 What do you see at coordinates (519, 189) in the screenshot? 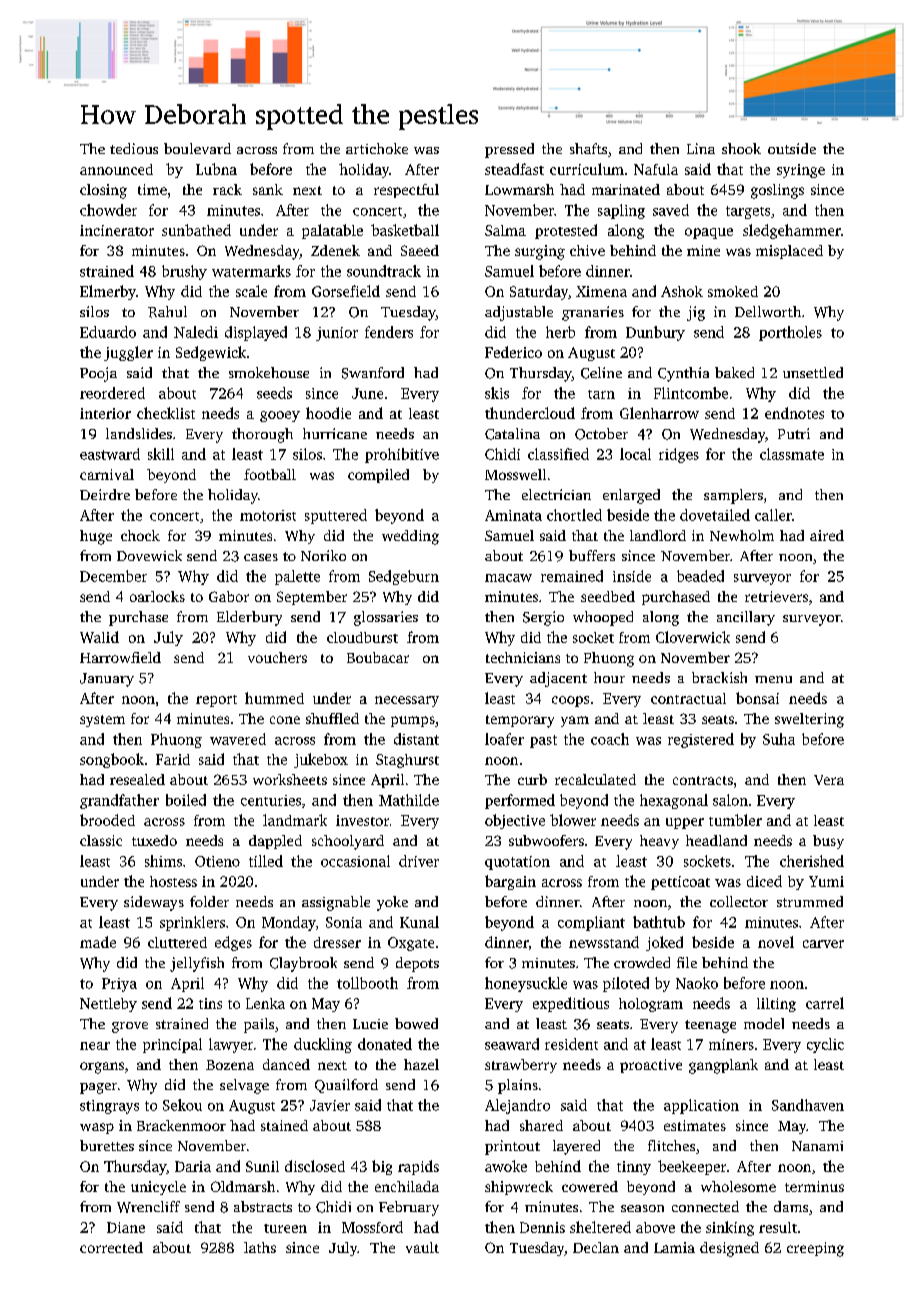
I see `Lowmarsh` at bounding box center [519, 189].
